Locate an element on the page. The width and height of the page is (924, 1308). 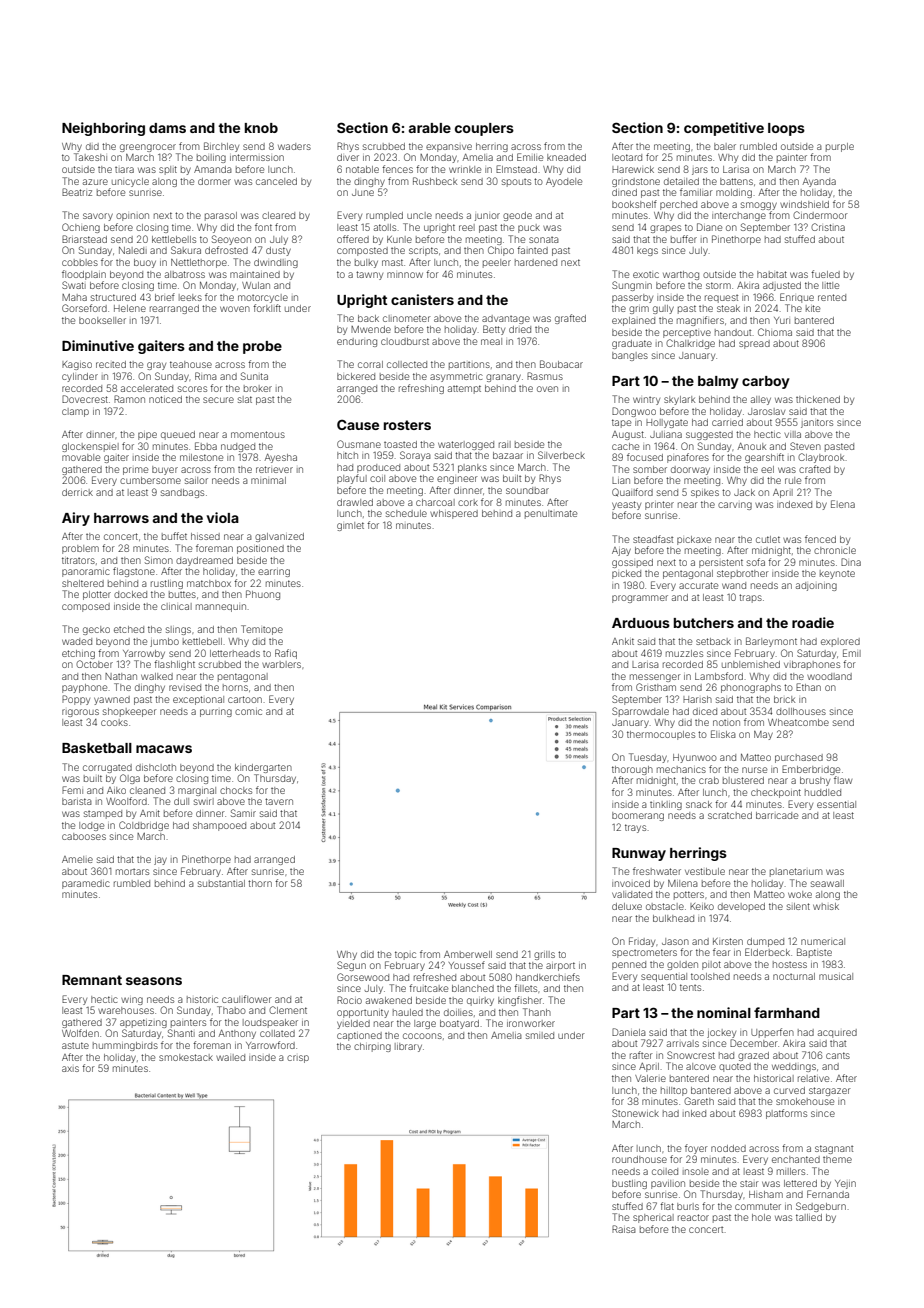
grindstone is located at coordinates (636, 182).
